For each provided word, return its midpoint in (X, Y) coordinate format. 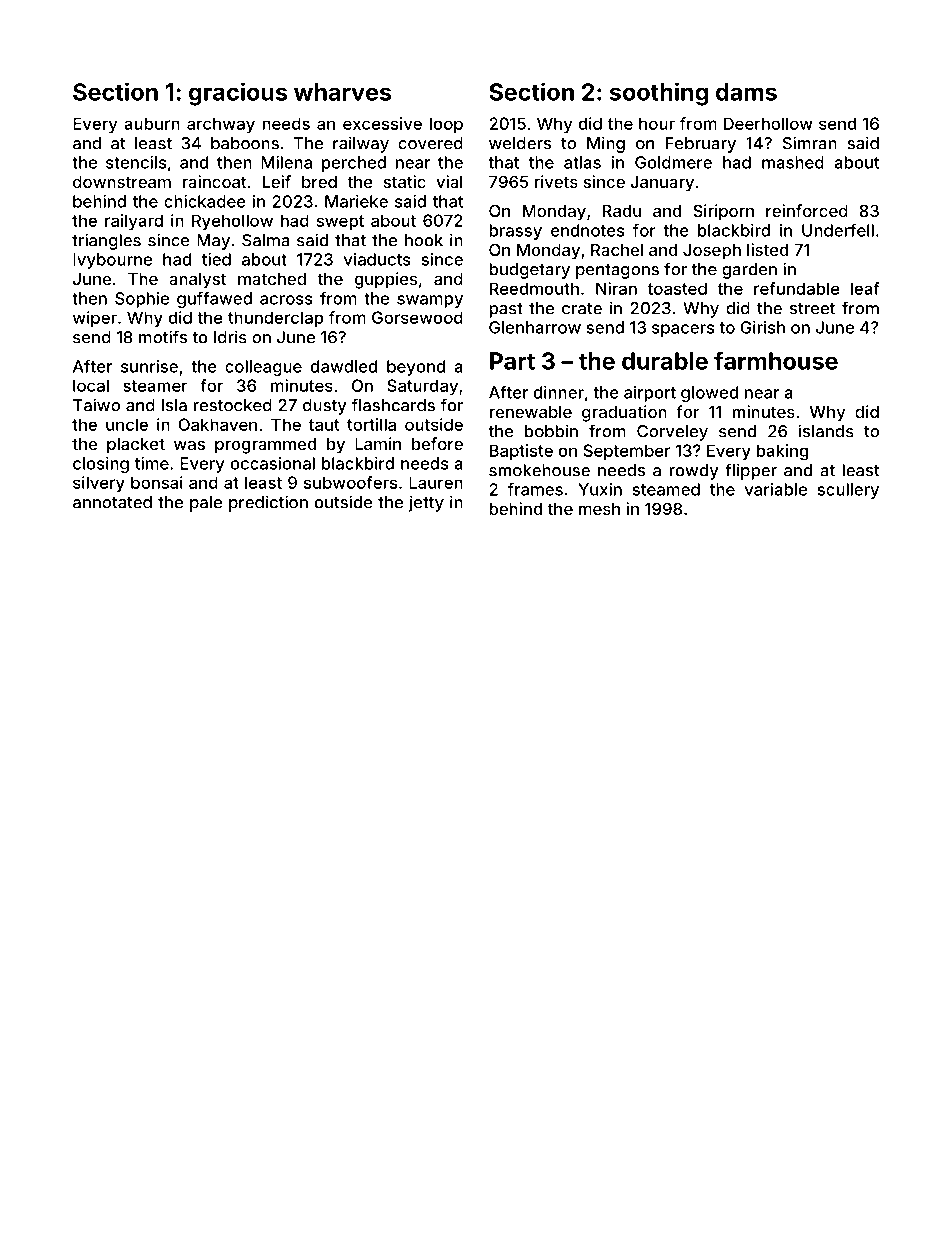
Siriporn (723, 212)
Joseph (712, 252)
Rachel (617, 250)
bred (319, 182)
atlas (582, 162)
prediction (268, 503)
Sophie (142, 300)
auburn (152, 123)
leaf (865, 288)
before (437, 443)
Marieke (356, 201)
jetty (426, 503)
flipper (751, 471)
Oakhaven (217, 424)
